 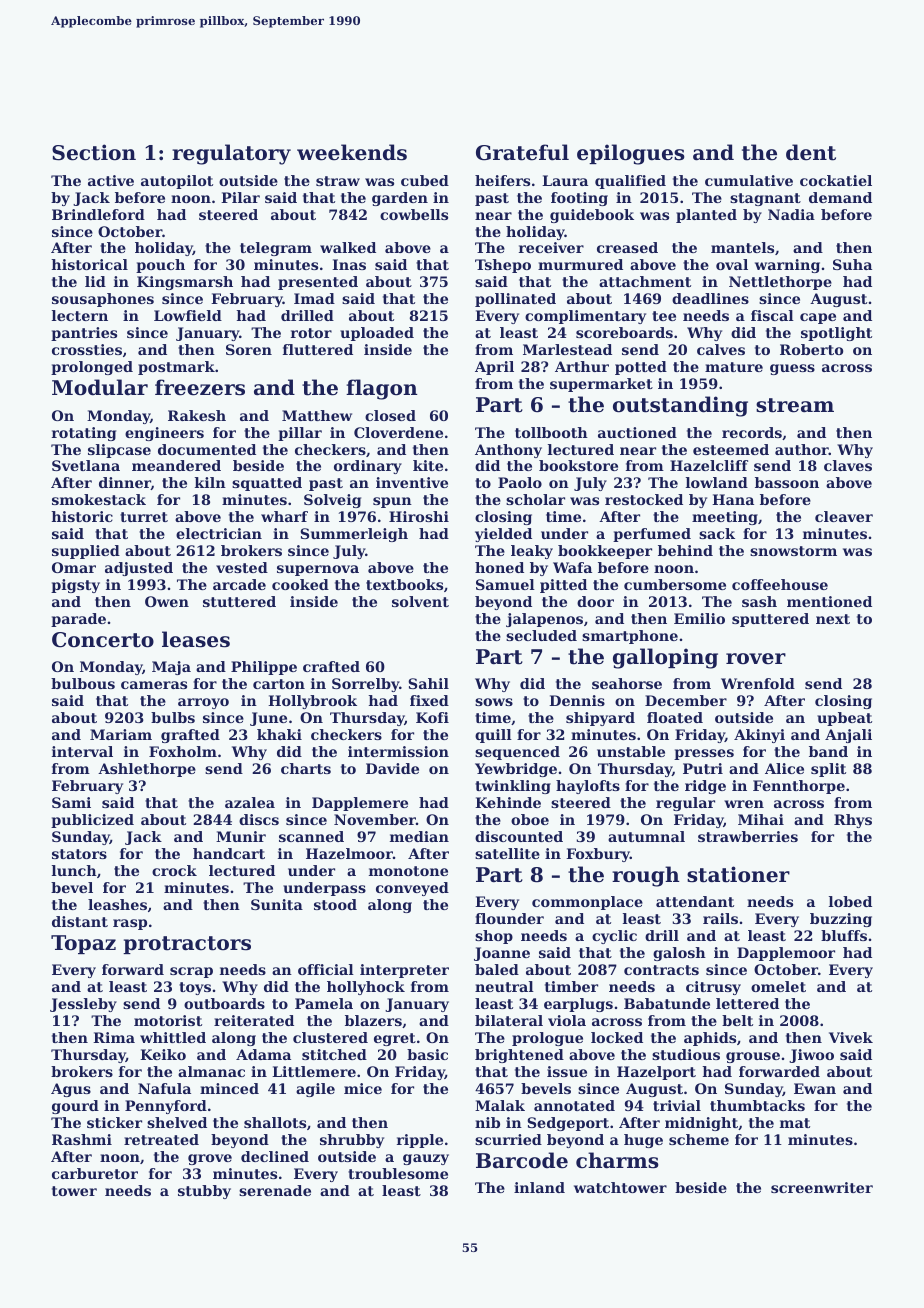 What do you see at coordinates (352, 152) in the screenshot?
I see `weekends` at bounding box center [352, 152].
